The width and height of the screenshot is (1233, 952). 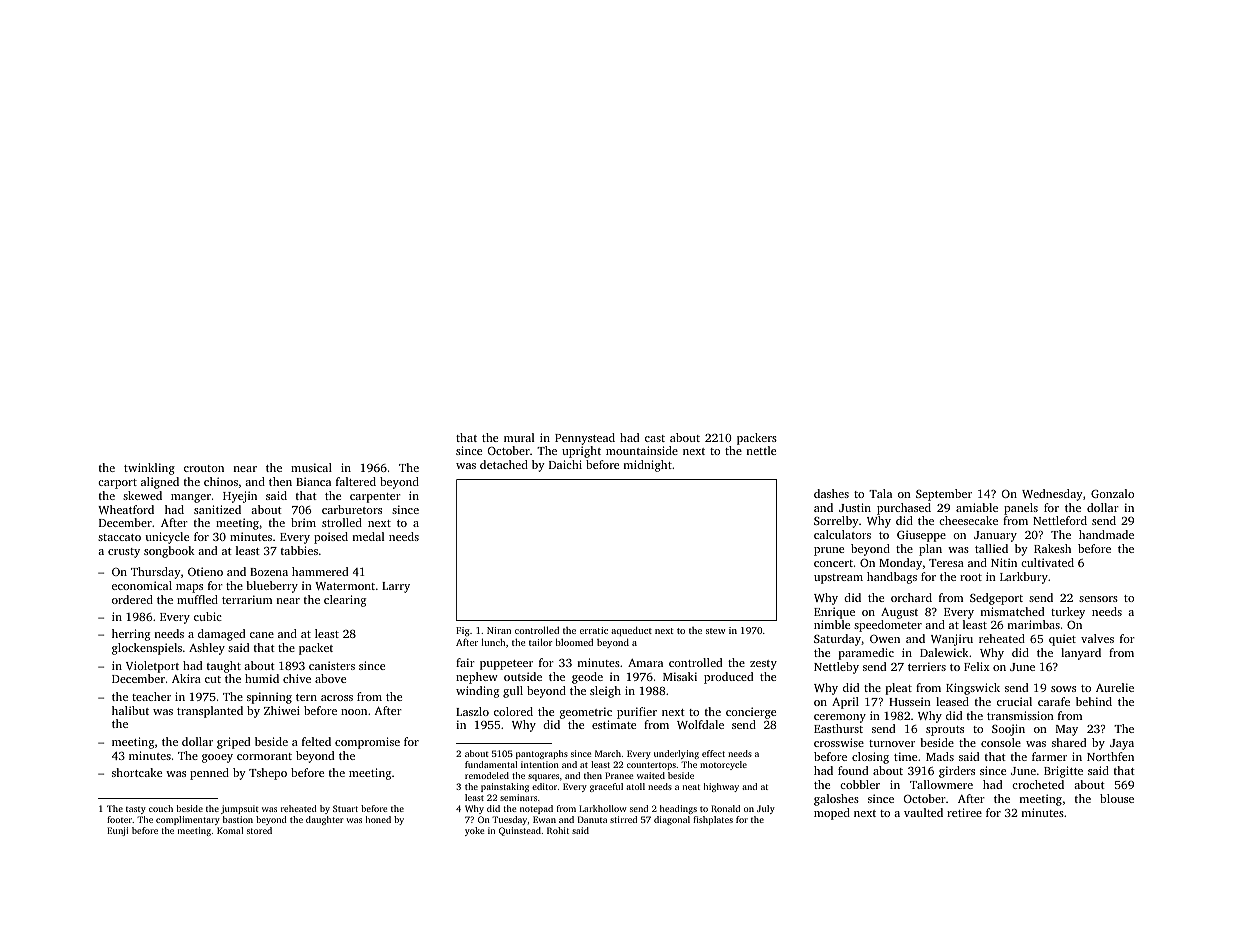 What do you see at coordinates (721, 787) in the screenshot?
I see `highway` at bounding box center [721, 787].
